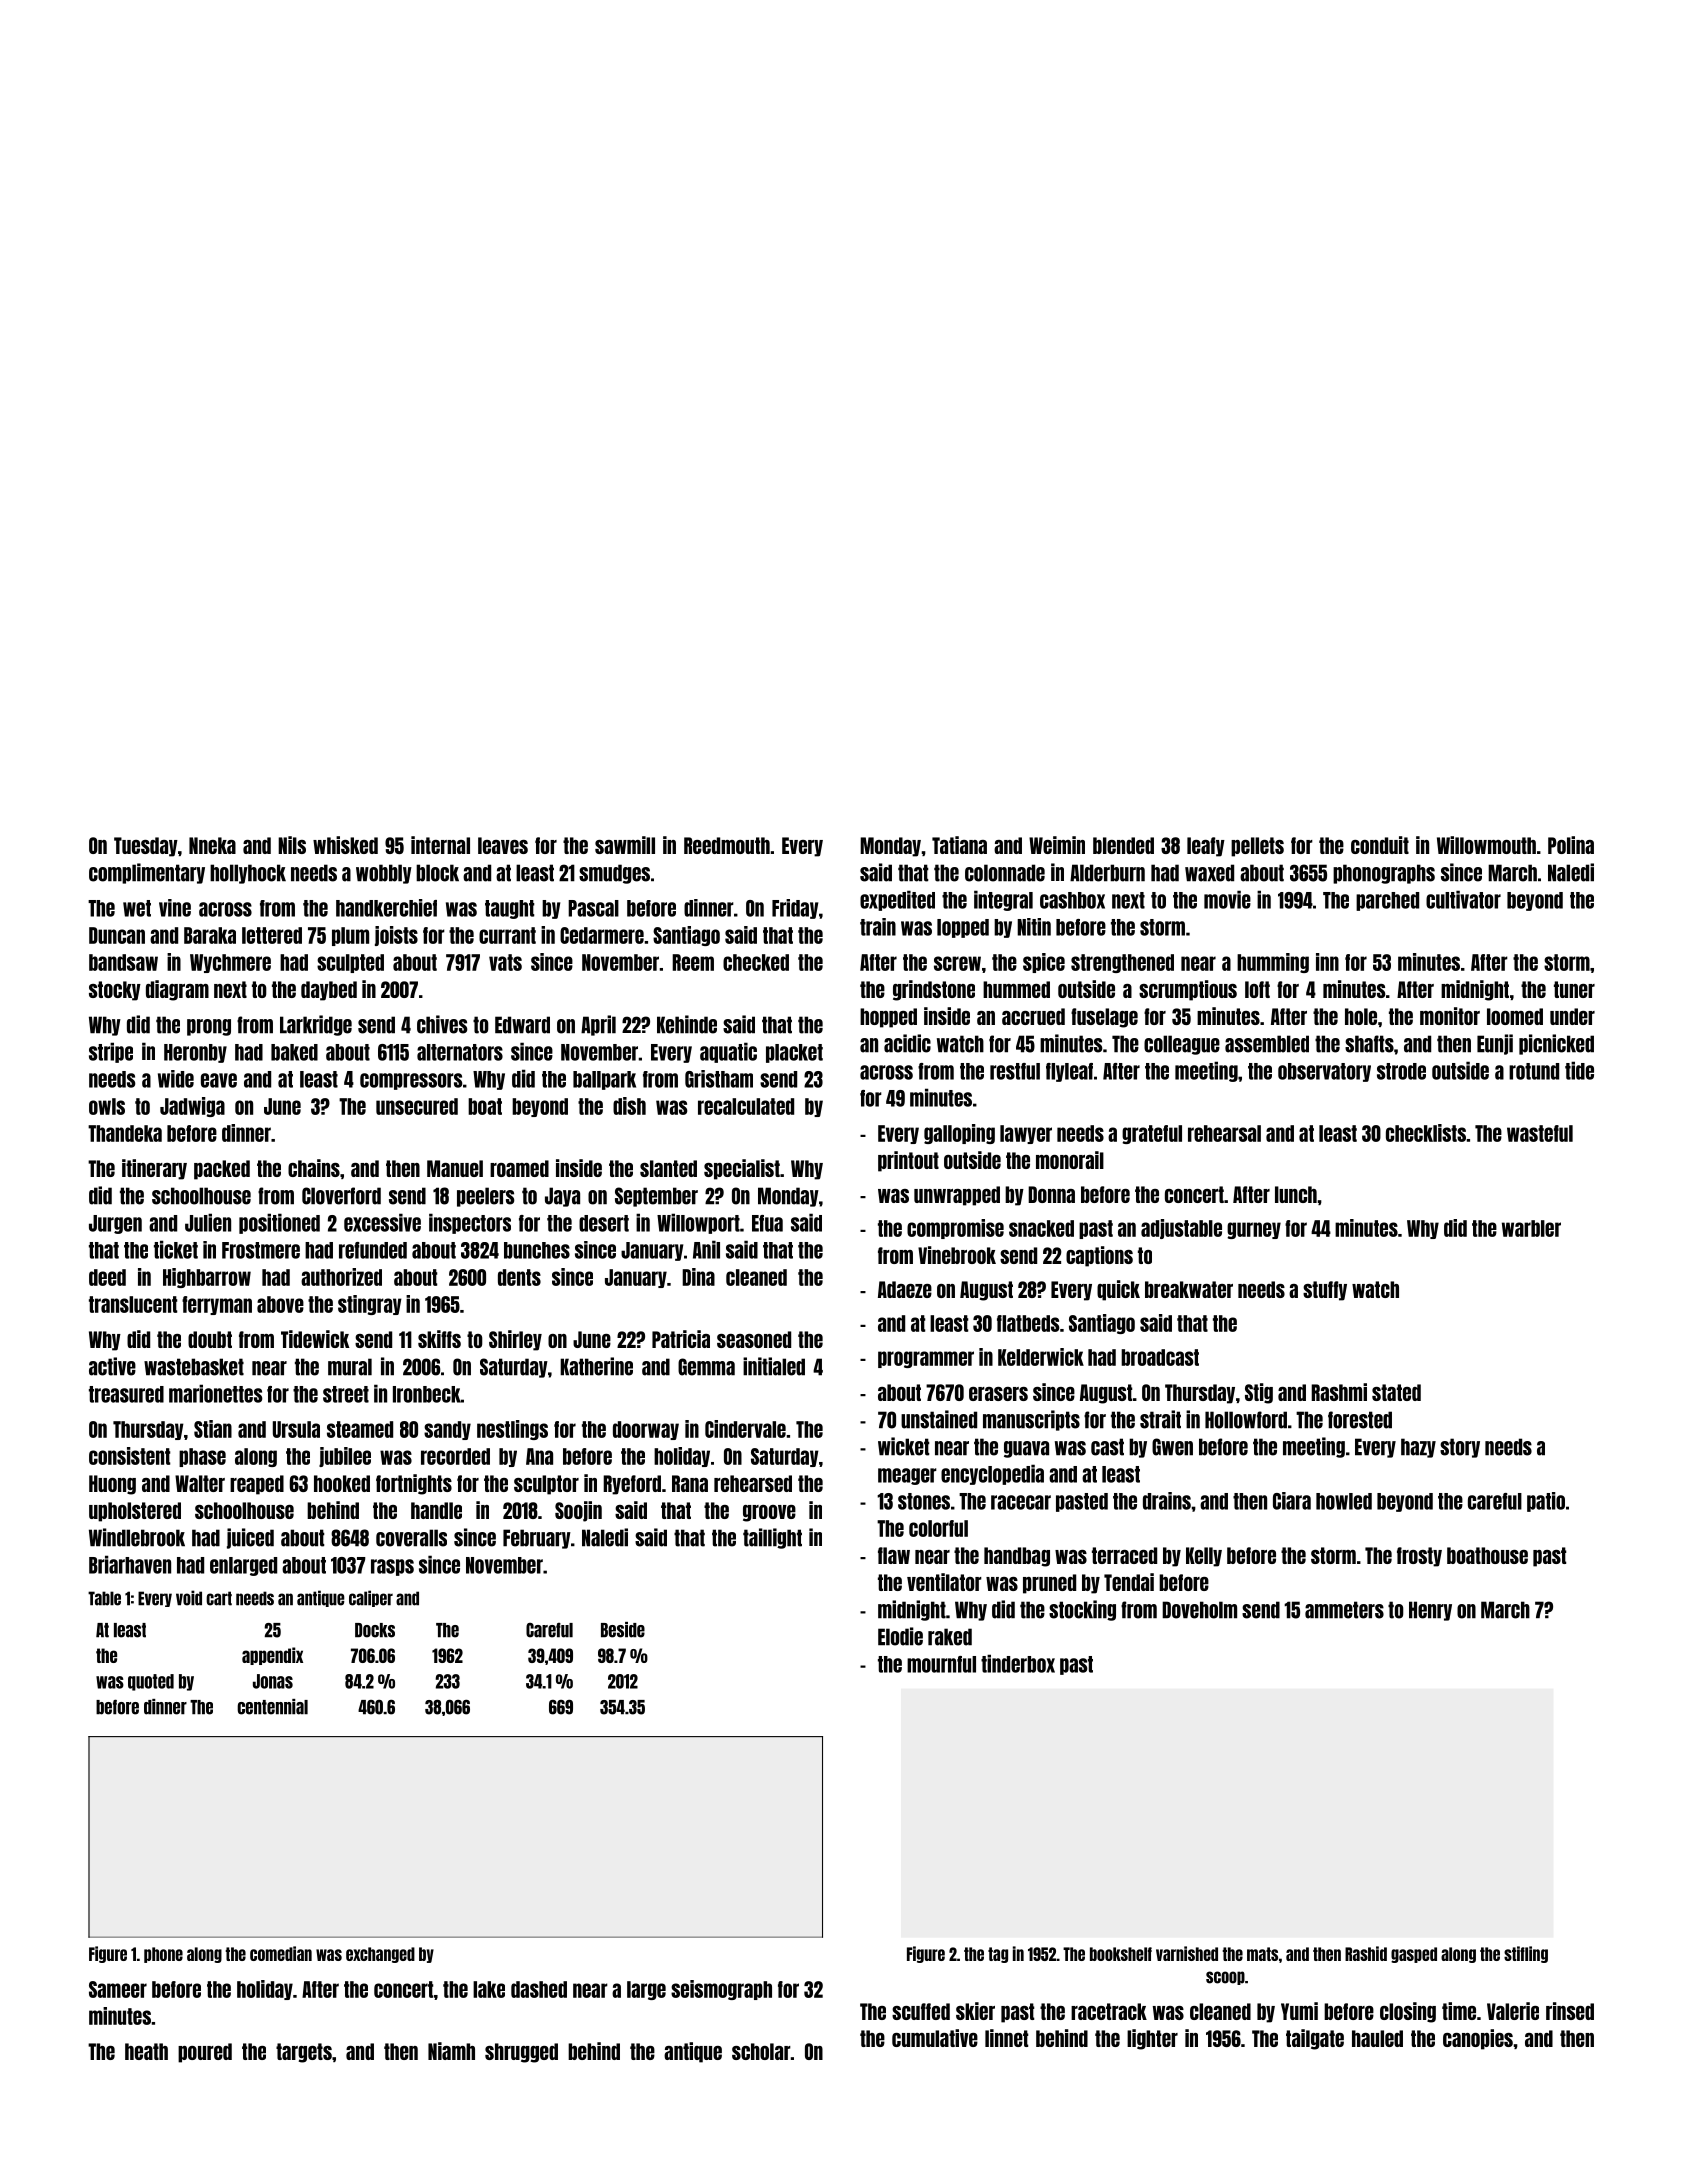 The width and height of the document is (1683, 2178). I want to click on tinderbox, so click(1018, 1663).
